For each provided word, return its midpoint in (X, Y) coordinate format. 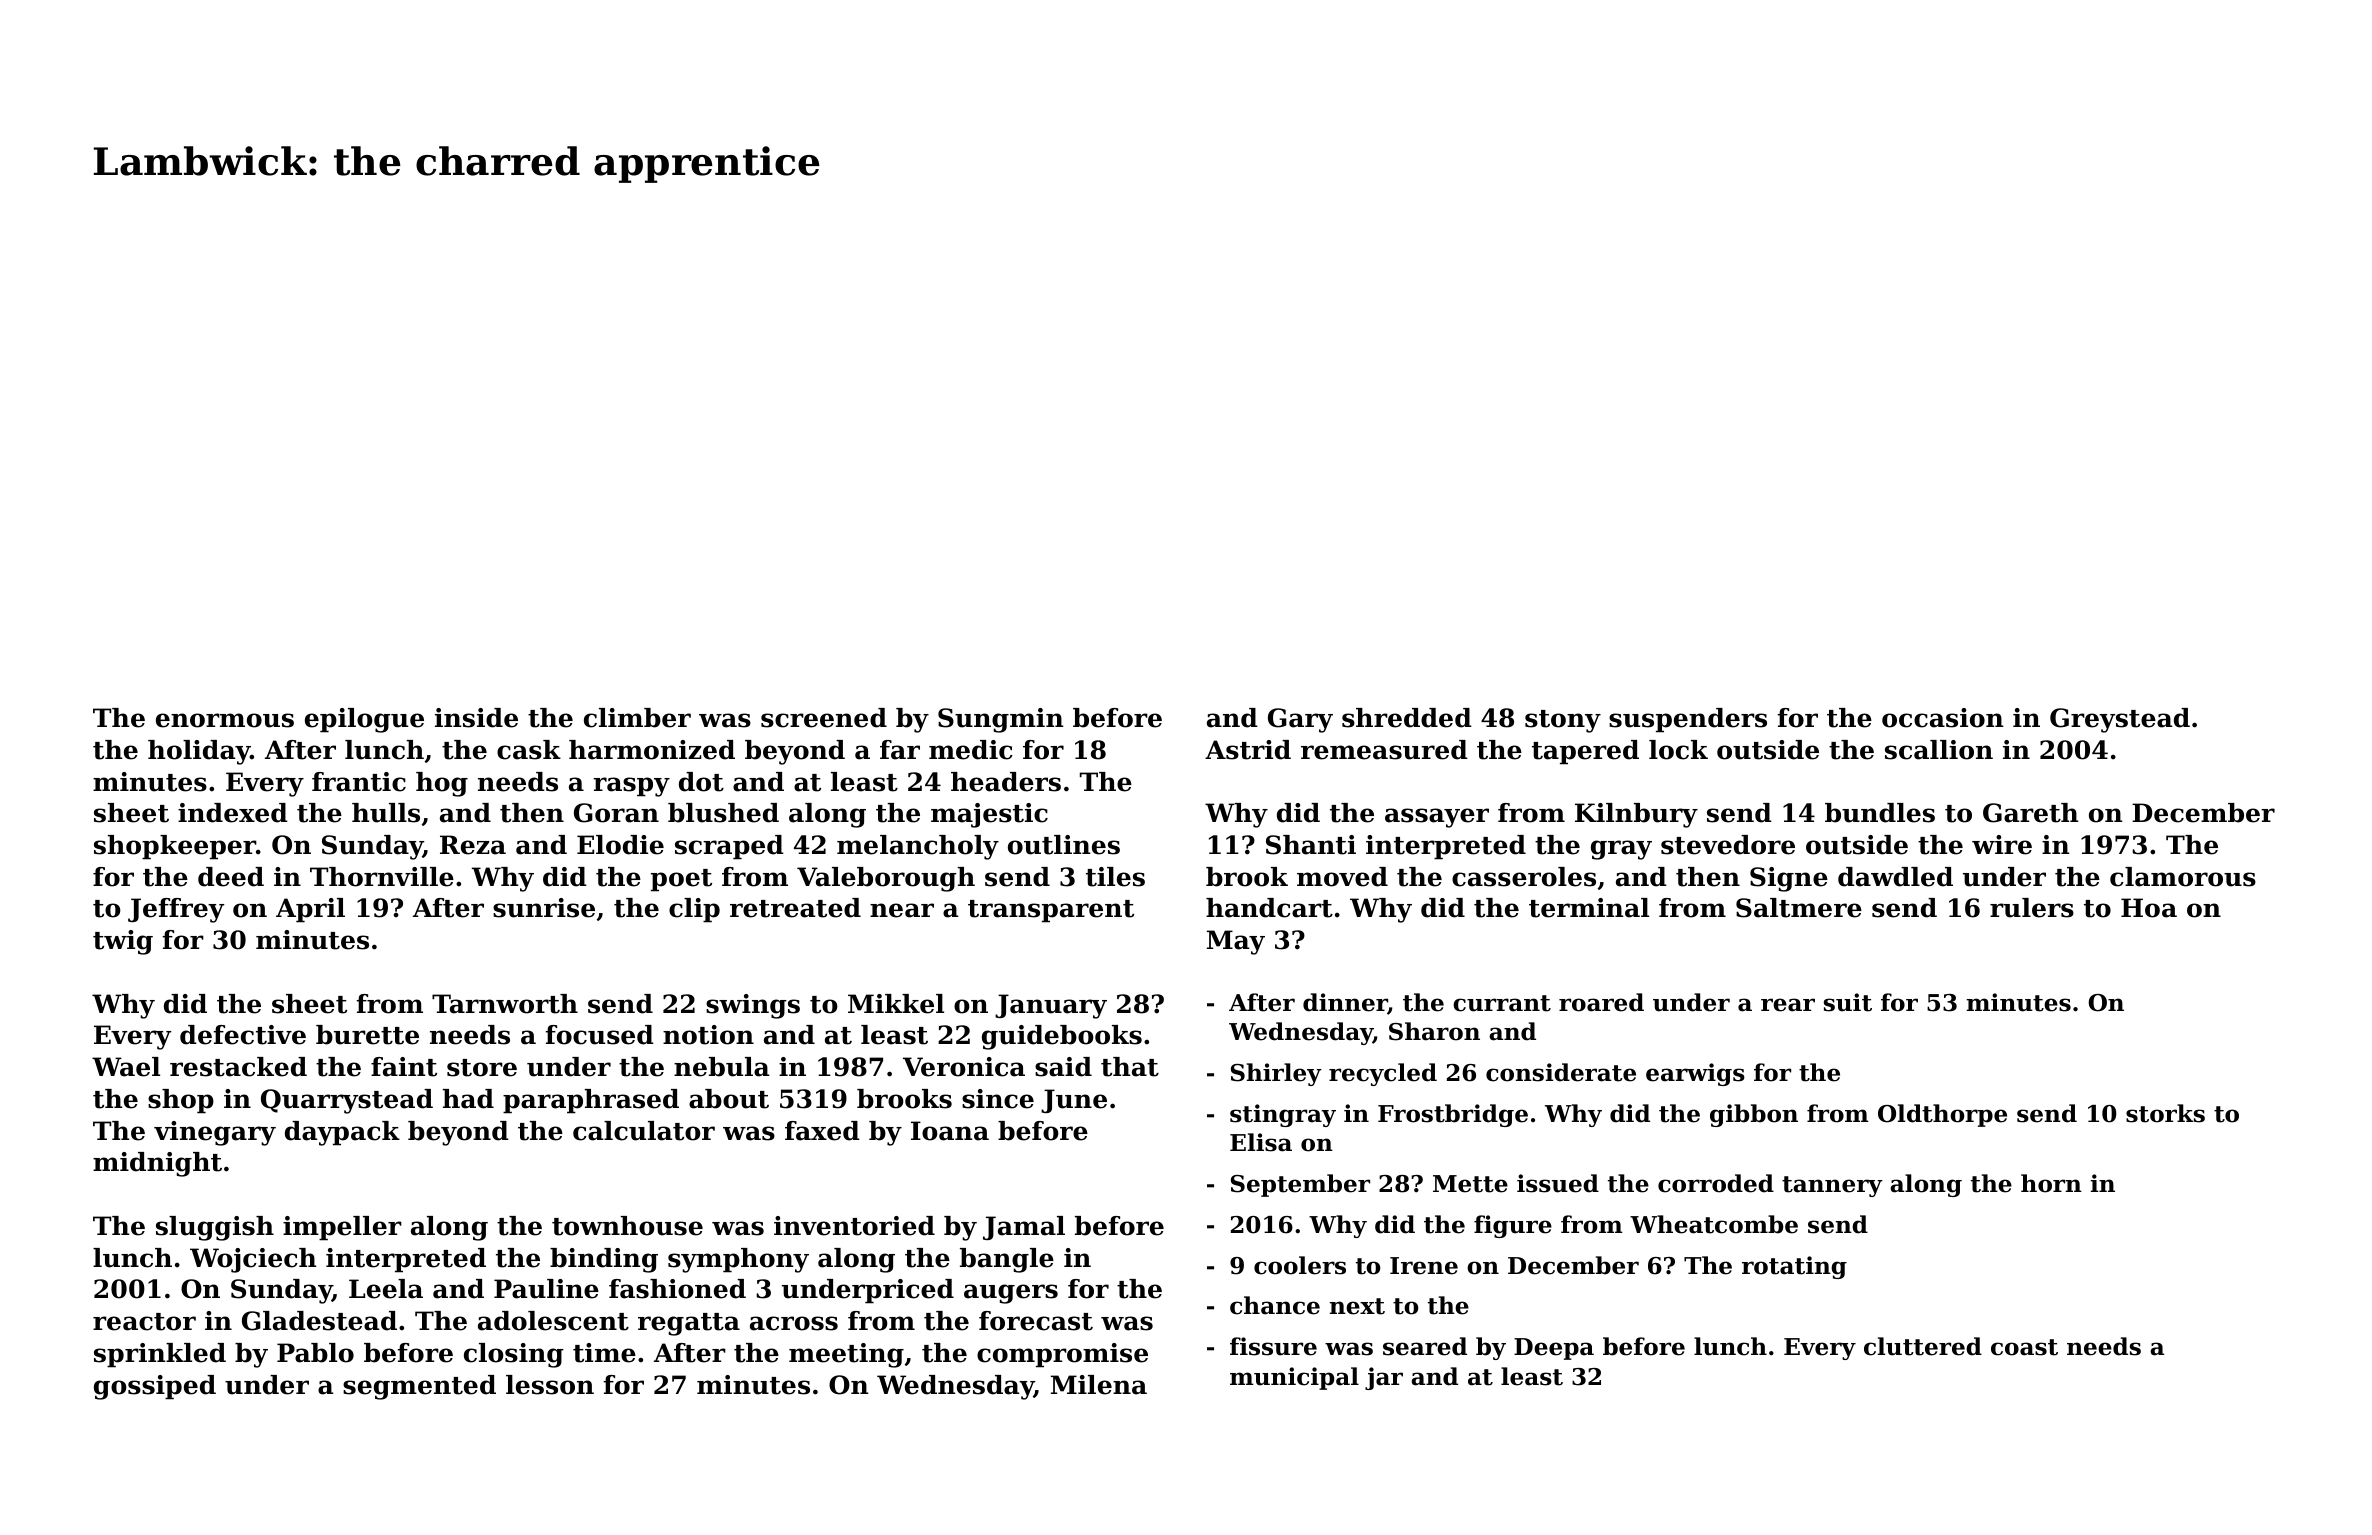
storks (2165, 1113)
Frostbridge (1453, 1115)
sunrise (544, 908)
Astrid (1248, 750)
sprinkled (160, 1355)
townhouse (627, 1226)
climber (637, 718)
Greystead (2120, 720)
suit (1848, 1002)
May (1236, 942)
